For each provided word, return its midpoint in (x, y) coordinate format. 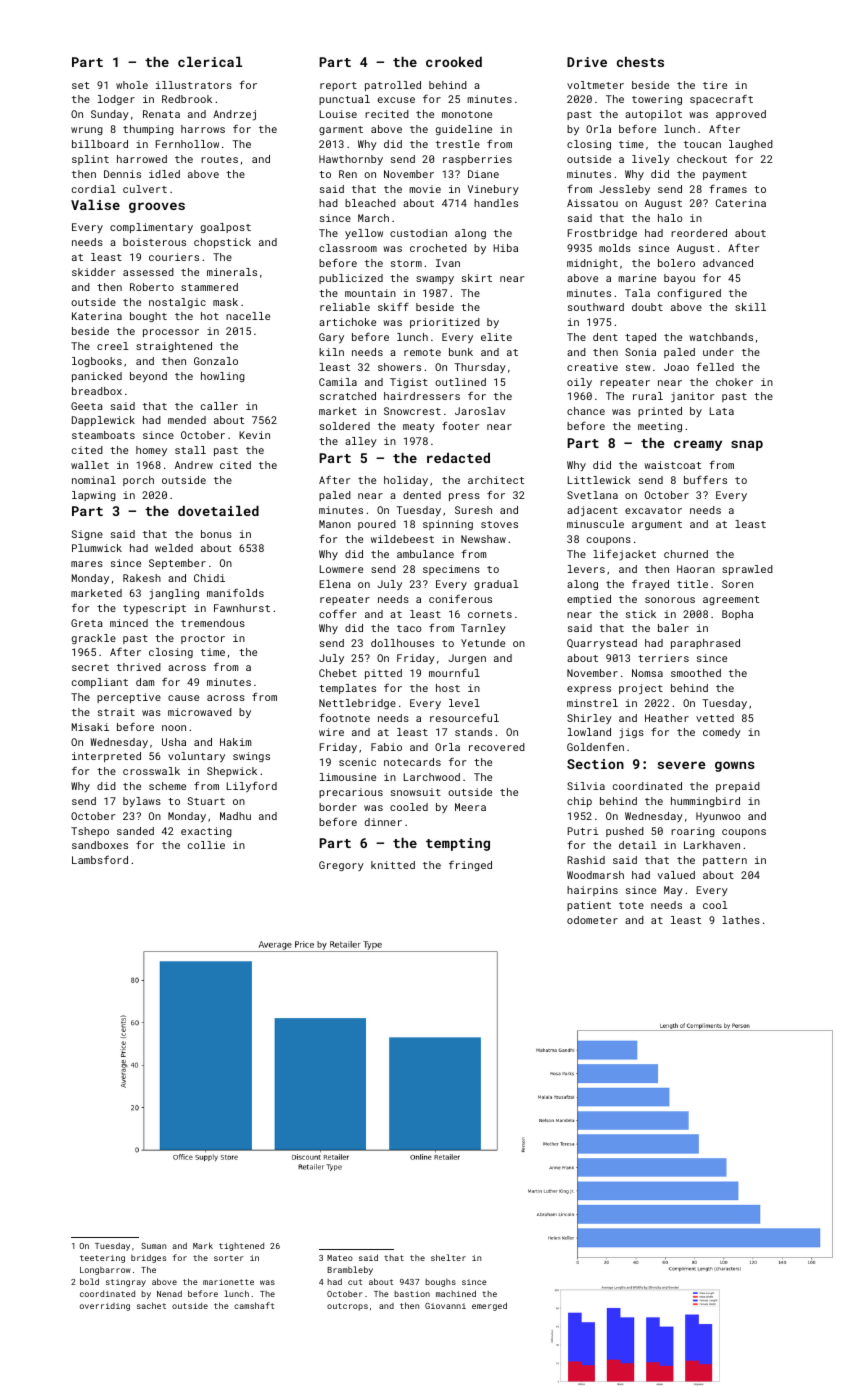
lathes (741, 920)
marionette (228, 1282)
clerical (210, 62)
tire (715, 85)
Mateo (340, 1258)
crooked (454, 62)
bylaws (142, 802)
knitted (393, 865)
